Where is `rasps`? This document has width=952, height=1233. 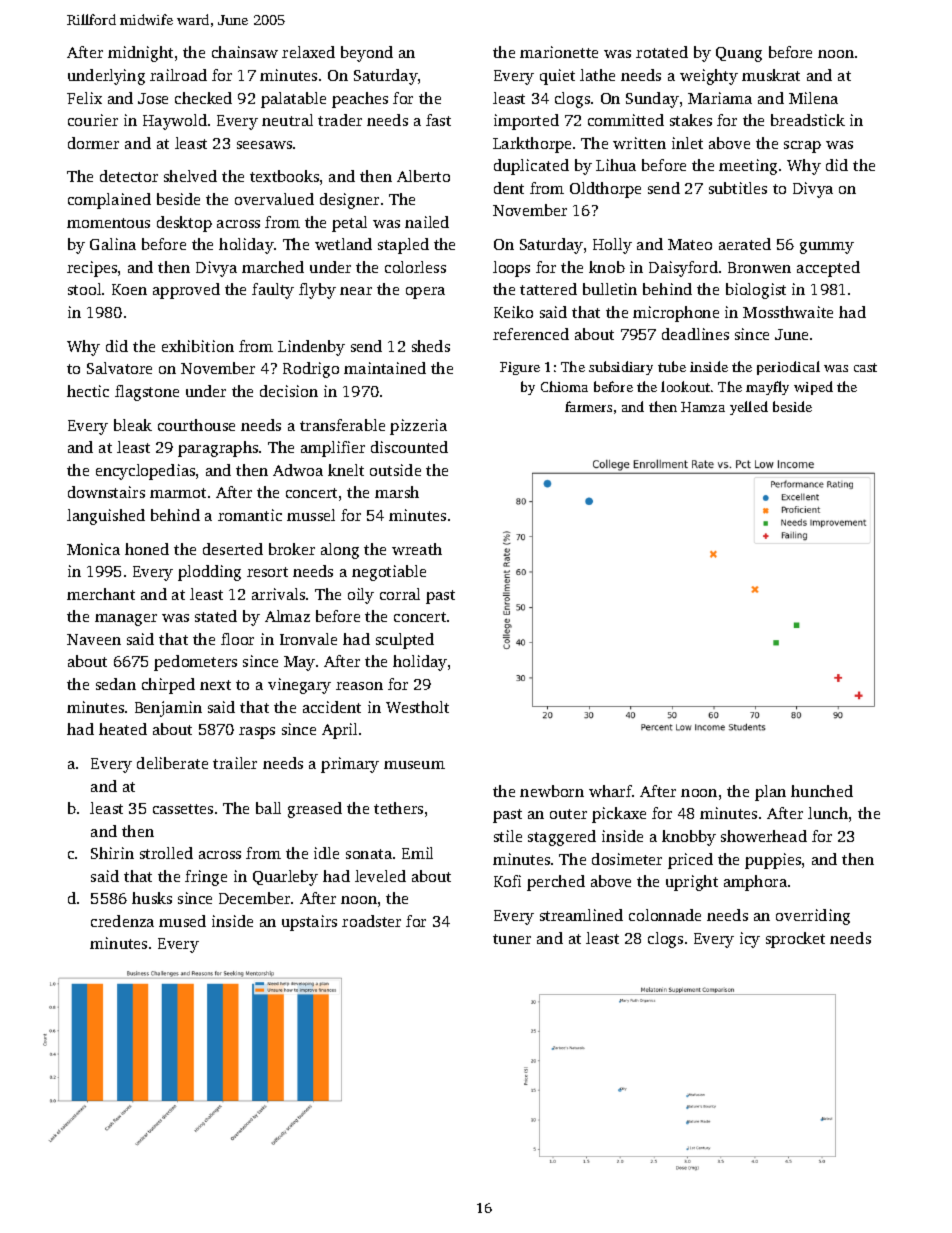 rasps is located at coordinates (257, 733).
